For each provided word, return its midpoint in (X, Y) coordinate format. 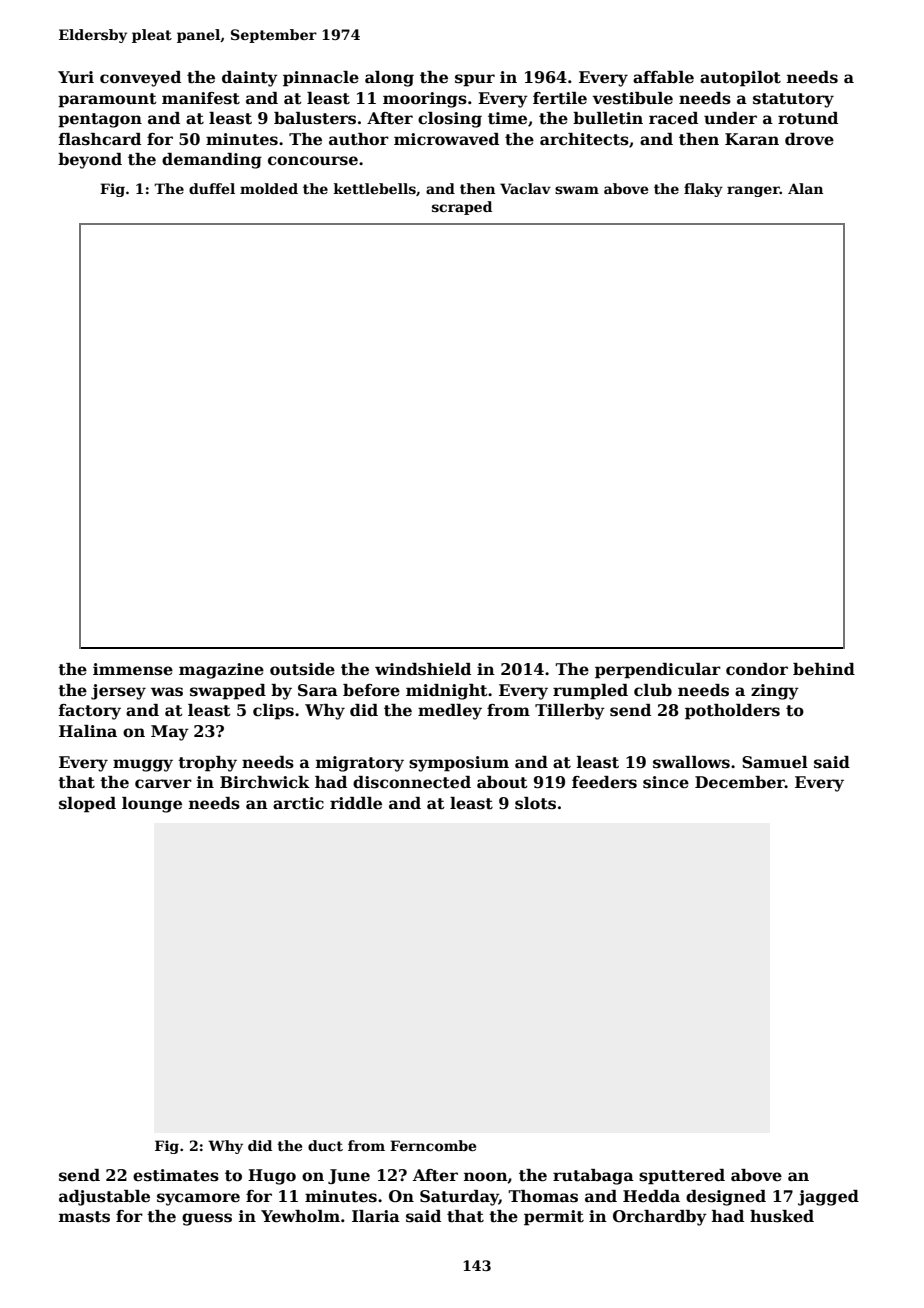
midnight (447, 692)
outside (302, 669)
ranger (753, 191)
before (371, 690)
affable (663, 77)
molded (269, 188)
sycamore (198, 1199)
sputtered (682, 1177)
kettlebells (375, 188)
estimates (176, 1175)
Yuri (76, 77)
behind (824, 669)
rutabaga (593, 1177)
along (389, 79)
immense (133, 669)
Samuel (775, 762)
